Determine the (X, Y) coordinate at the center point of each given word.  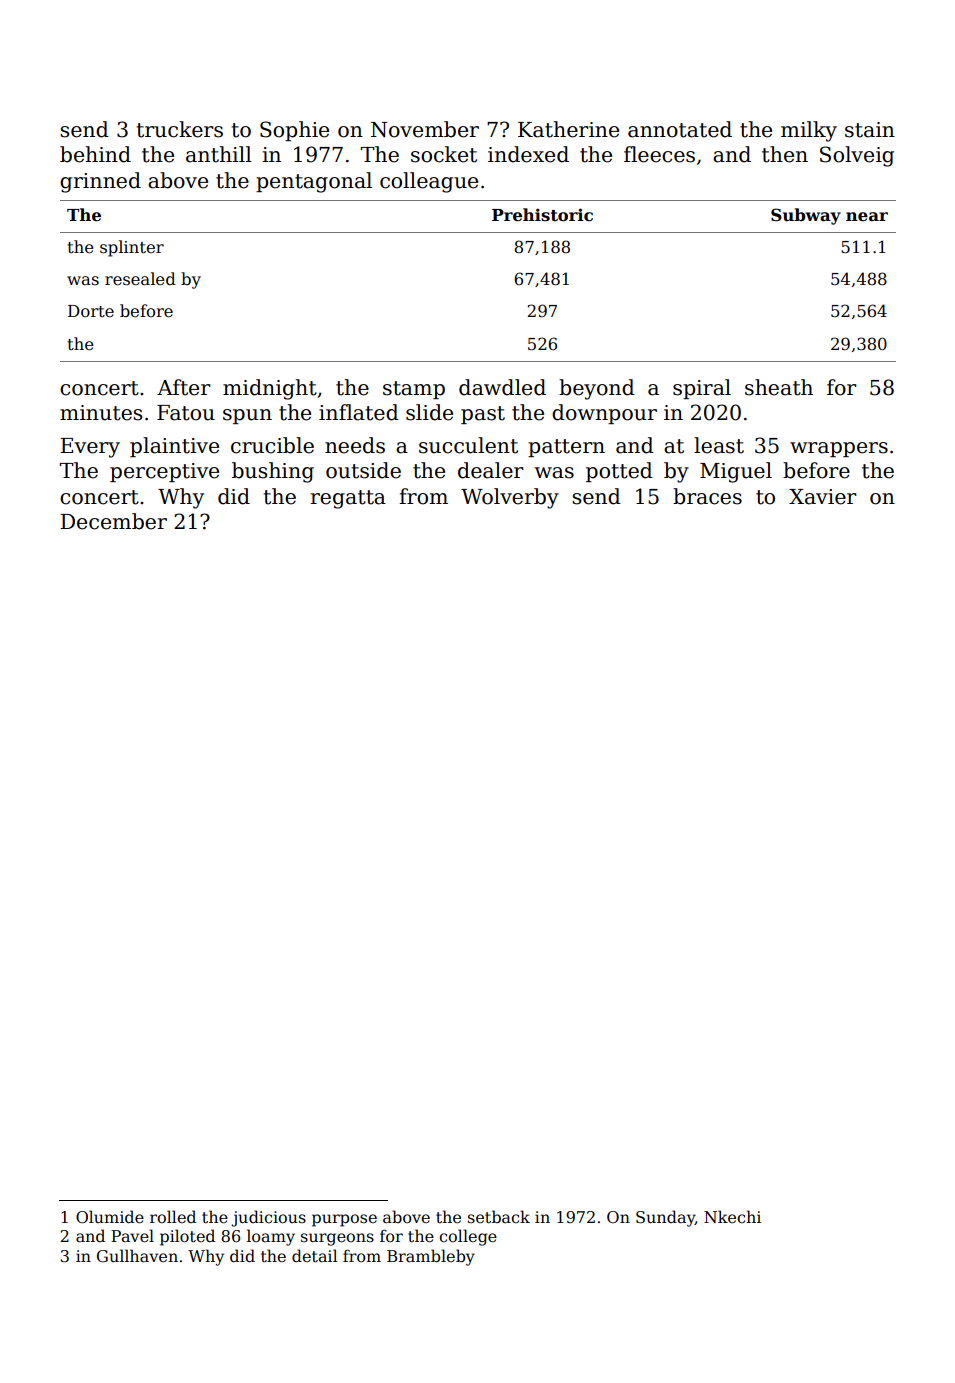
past (483, 415)
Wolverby (510, 498)
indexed (528, 154)
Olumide (110, 1217)
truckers (179, 129)
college (468, 1237)
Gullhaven (137, 1256)
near (867, 216)
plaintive (174, 447)
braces (707, 496)
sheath (779, 387)
